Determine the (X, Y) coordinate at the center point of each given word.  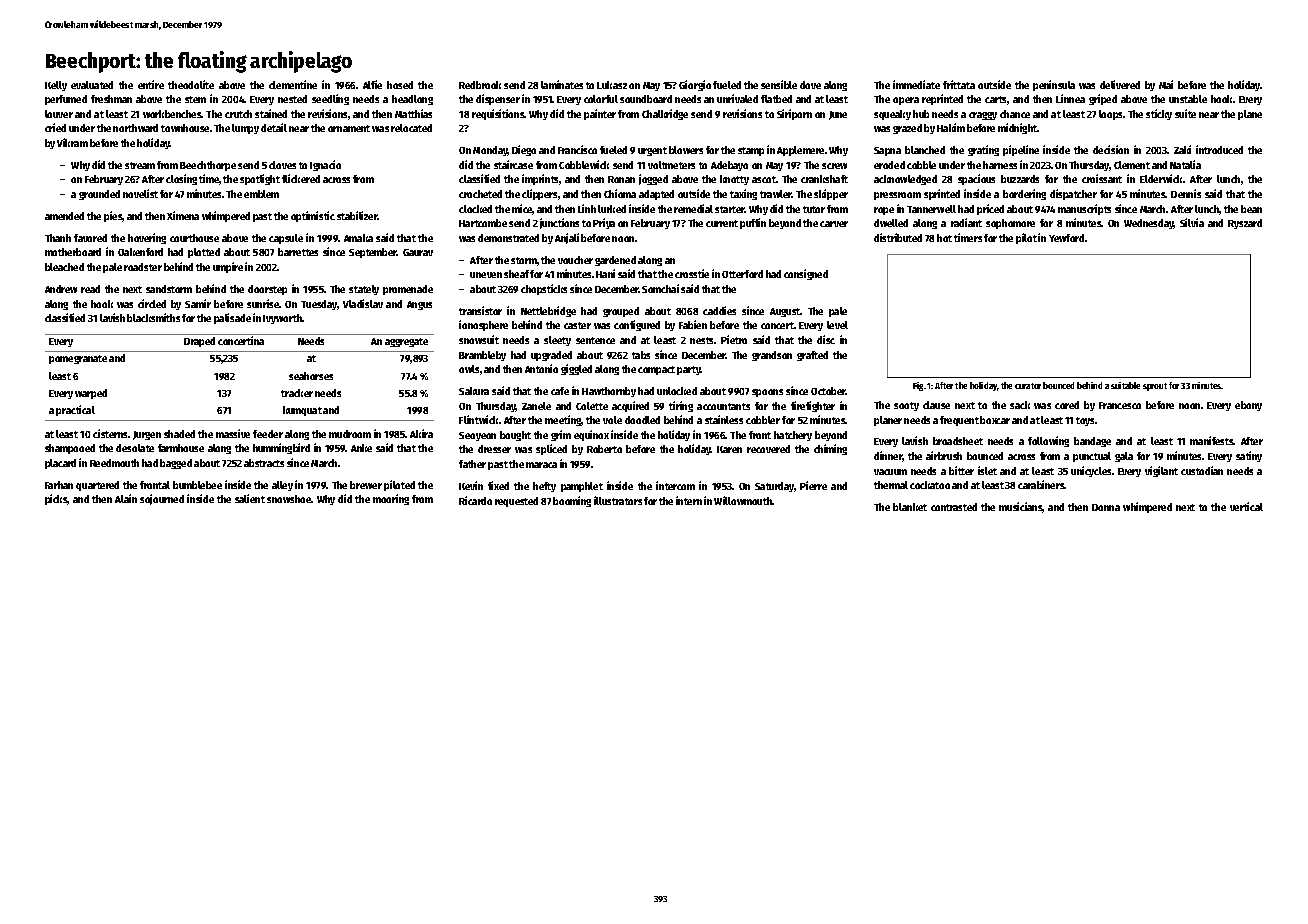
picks (56, 499)
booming (572, 501)
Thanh (58, 238)
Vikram (72, 142)
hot (944, 238)
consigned (806, 274)
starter (730, 209)
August (785, 312)
